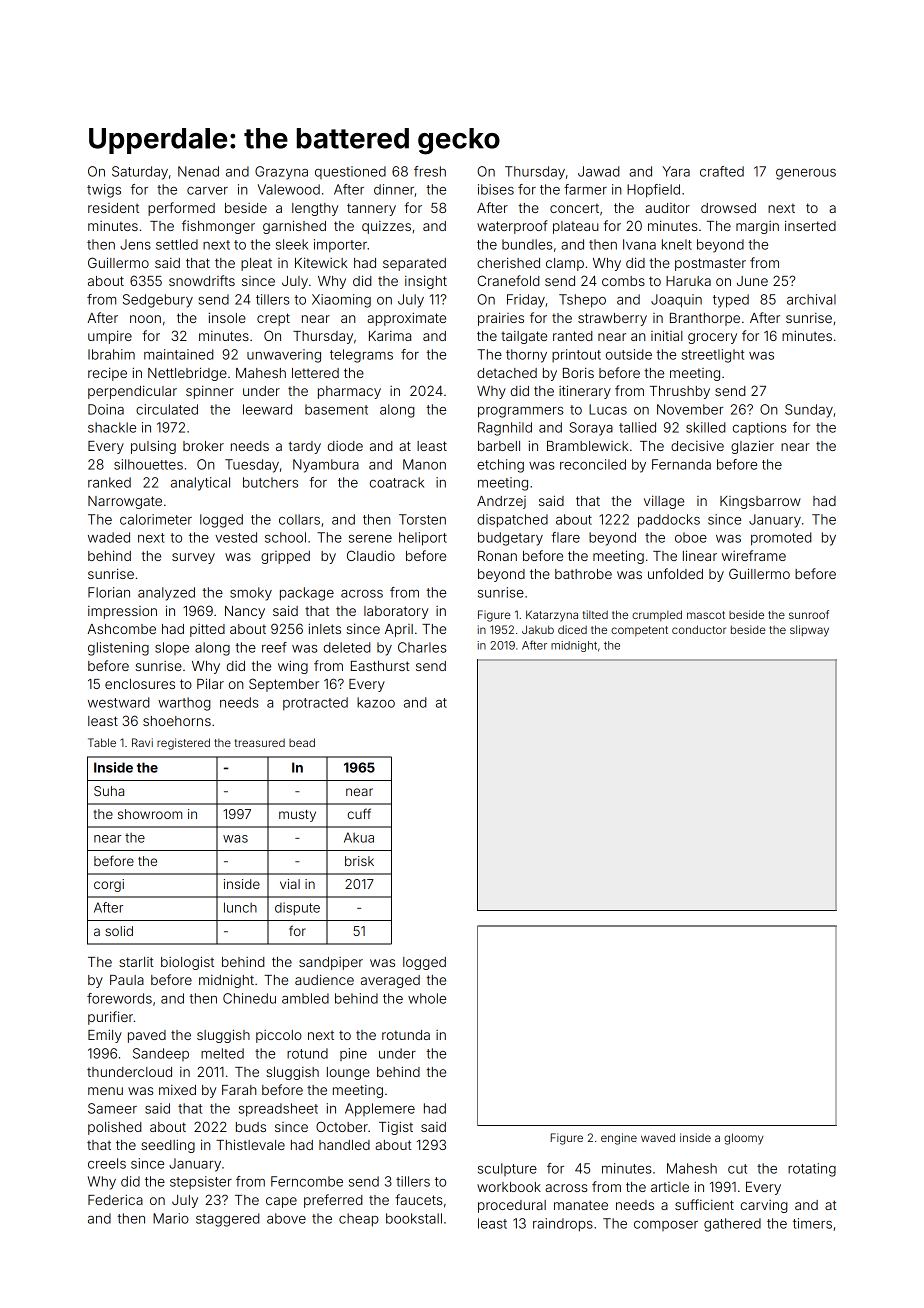 This screenshot has height=1308, width=924. I want to click on bookstall, so click(414, 1218).
